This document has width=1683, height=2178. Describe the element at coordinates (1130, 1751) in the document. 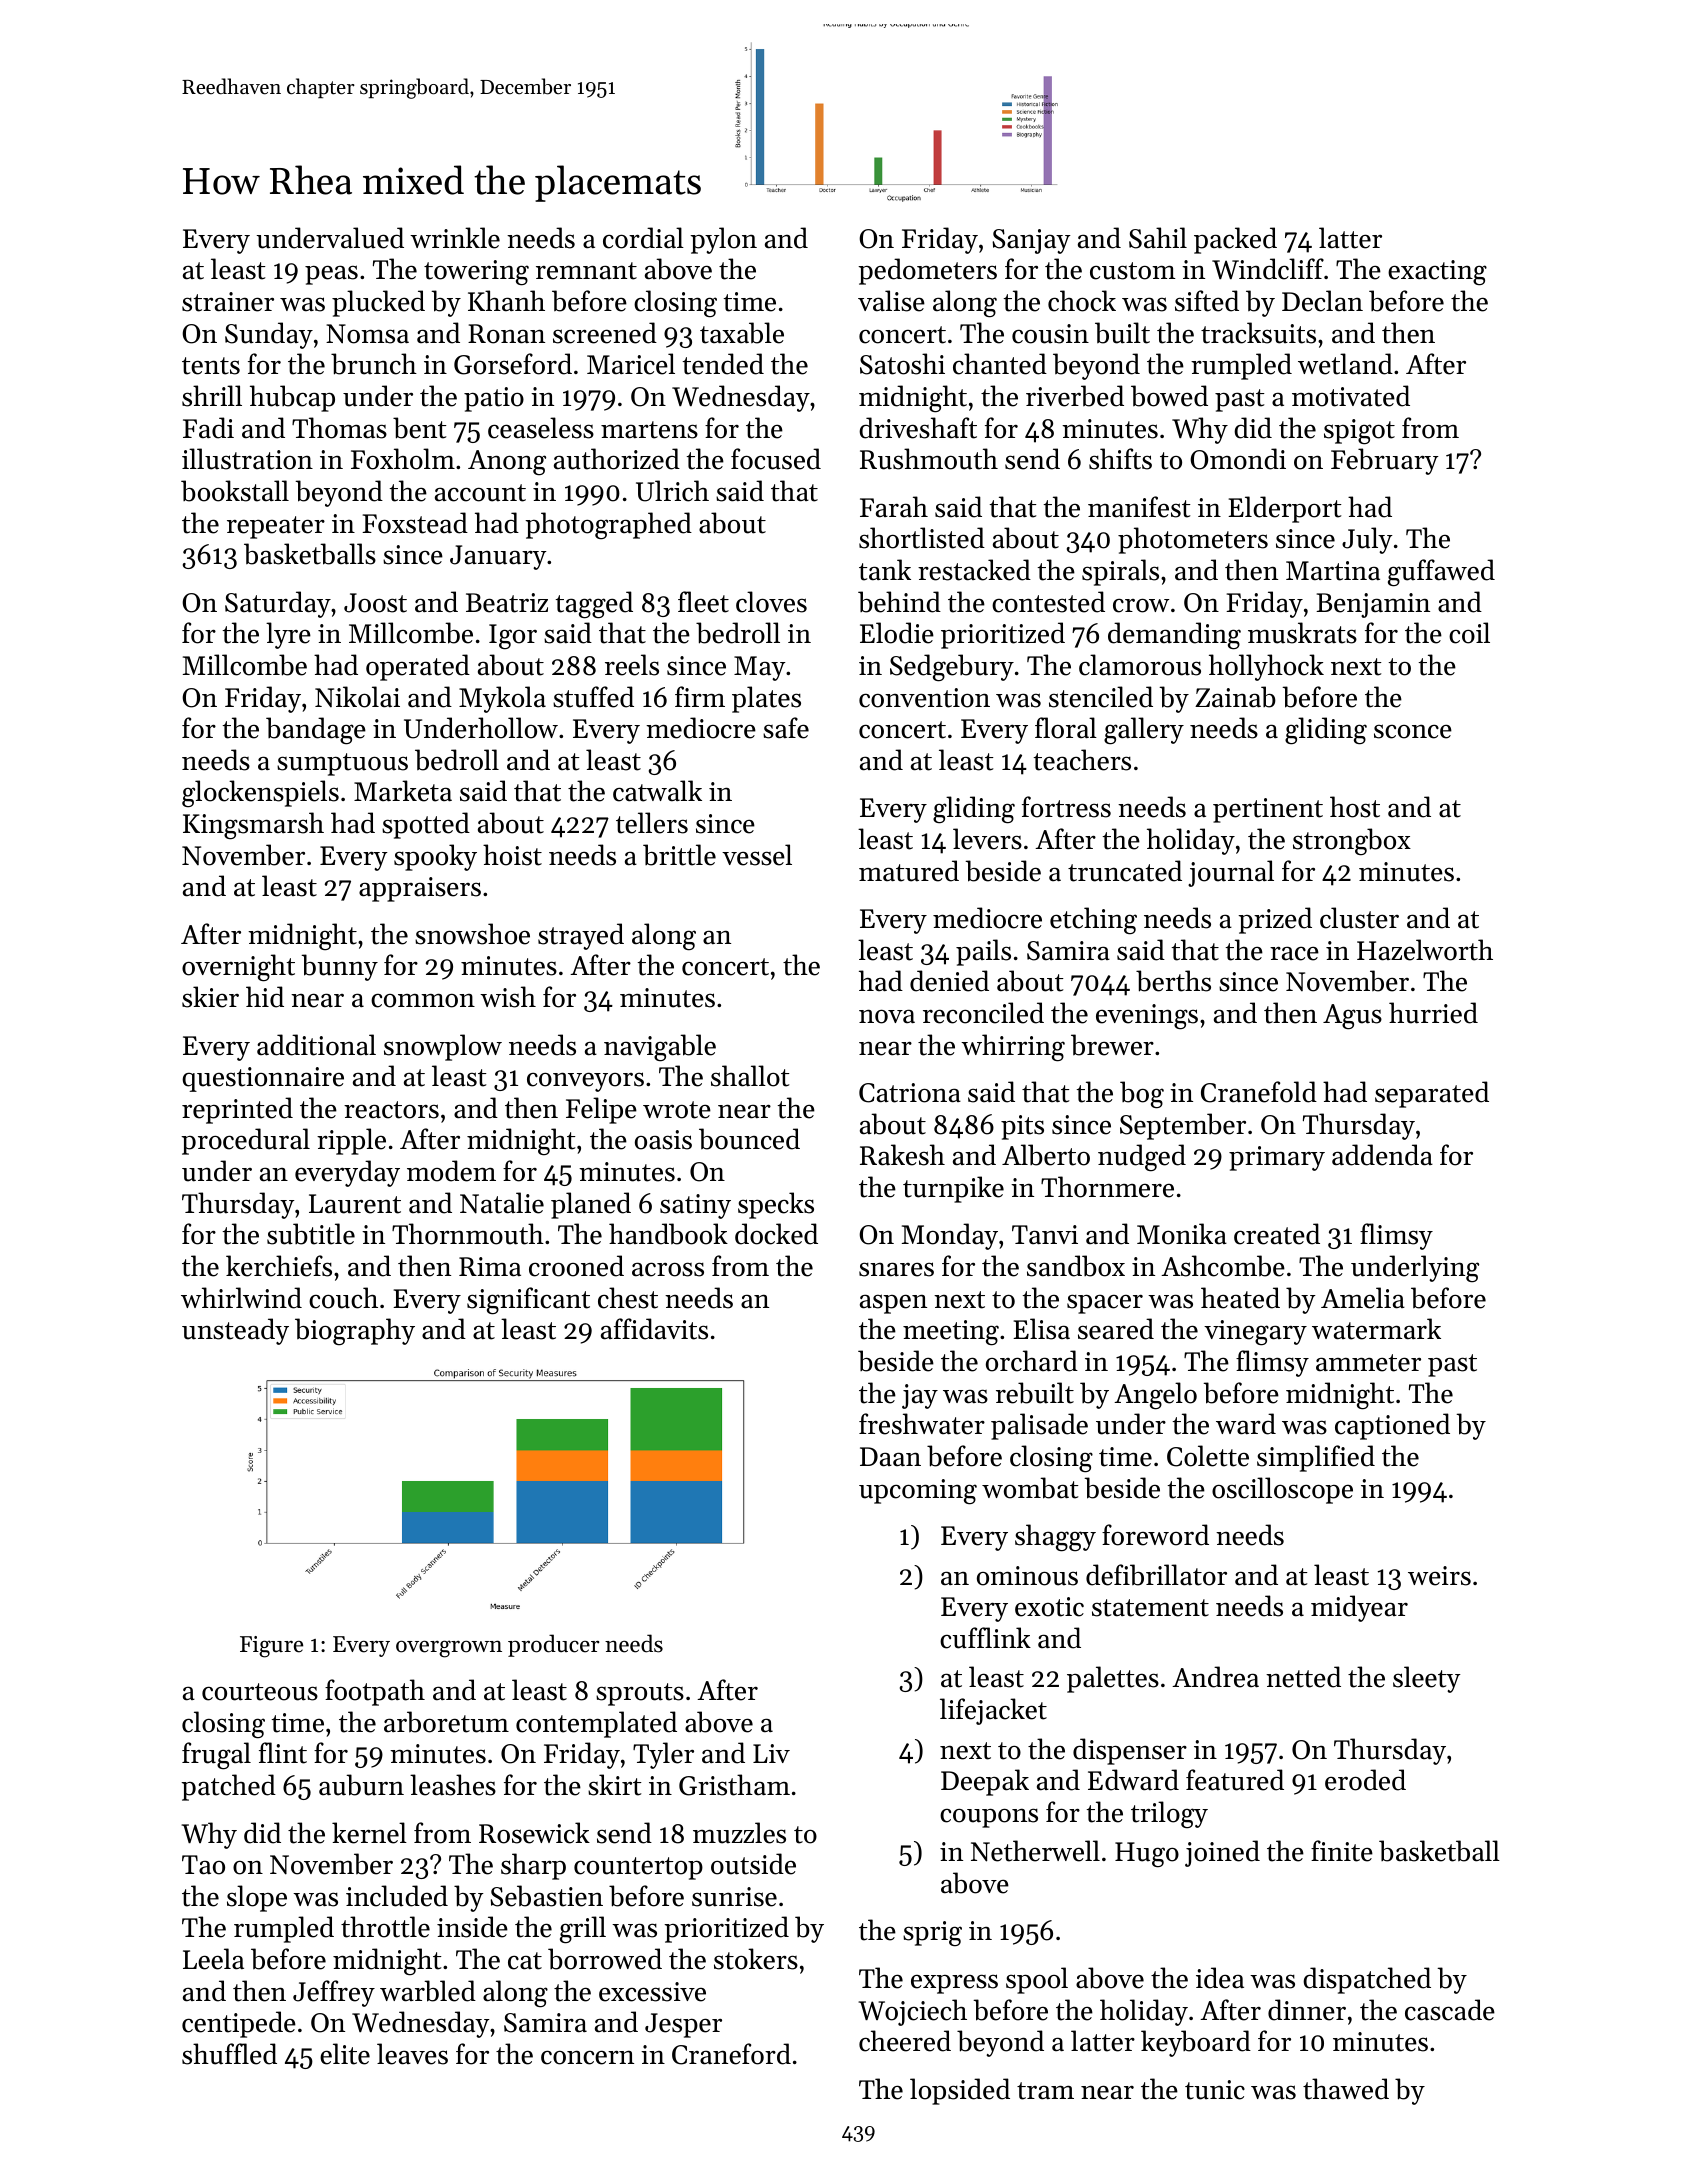

I see `dispenser` at that location.
